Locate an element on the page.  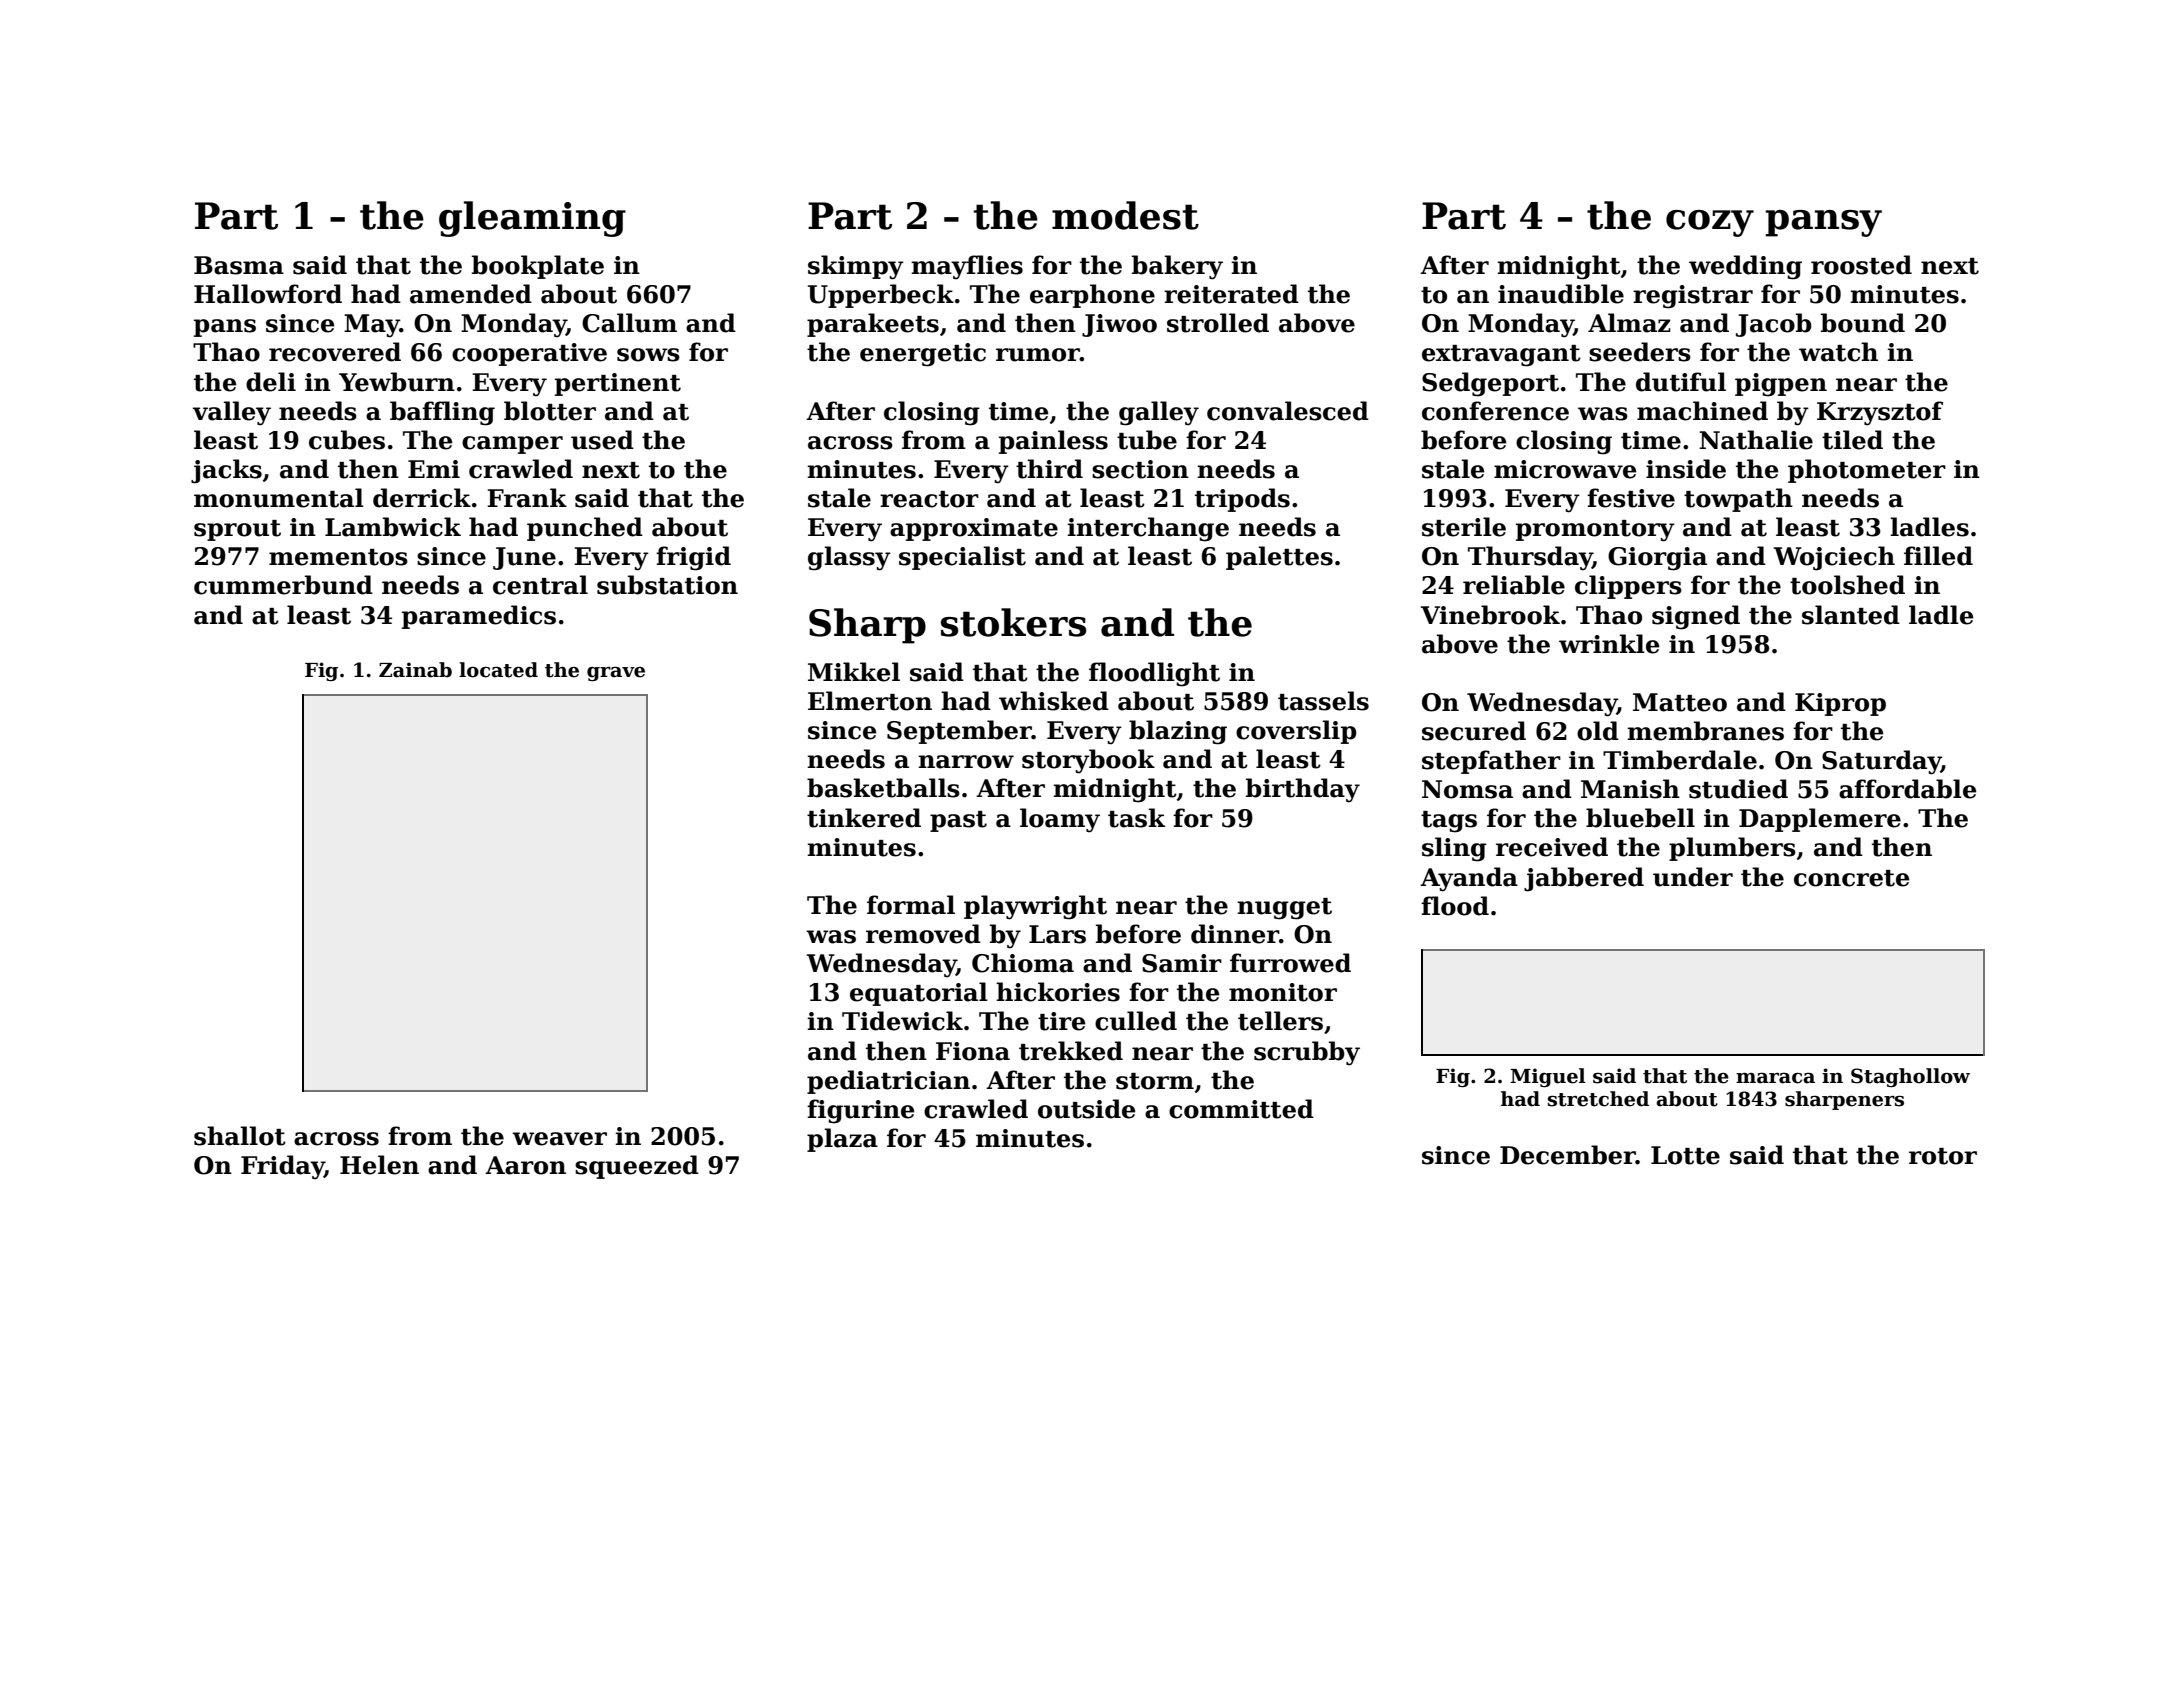
strolled is located at coordinates (1218, 323).
